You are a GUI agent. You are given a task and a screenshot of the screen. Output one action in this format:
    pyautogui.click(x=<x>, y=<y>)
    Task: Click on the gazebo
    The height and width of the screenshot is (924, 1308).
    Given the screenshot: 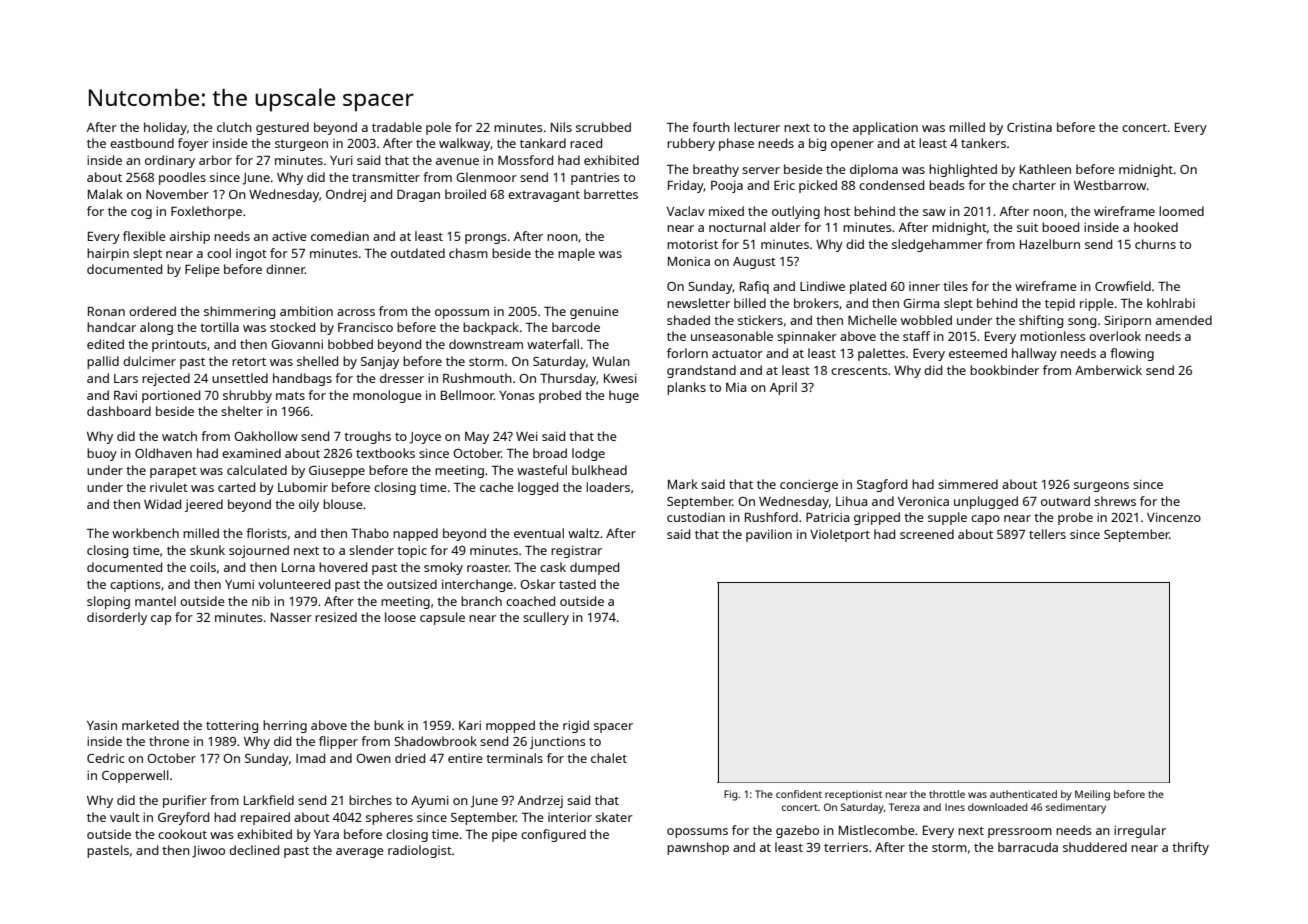 What is the action you would take?
    pyautogui.click(x=797, y=831)
